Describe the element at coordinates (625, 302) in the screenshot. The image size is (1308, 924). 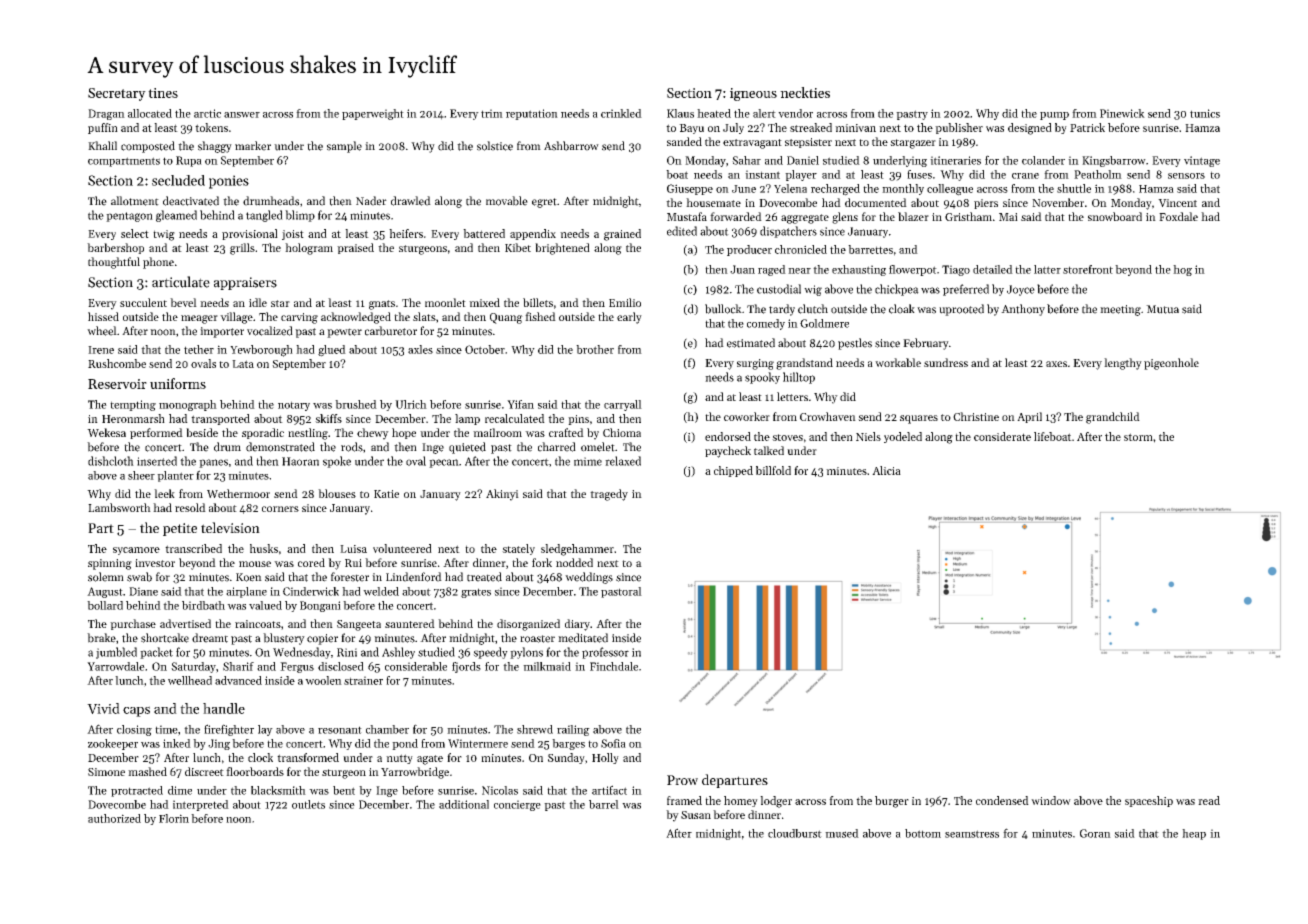
I see `Emilio` at that location.
